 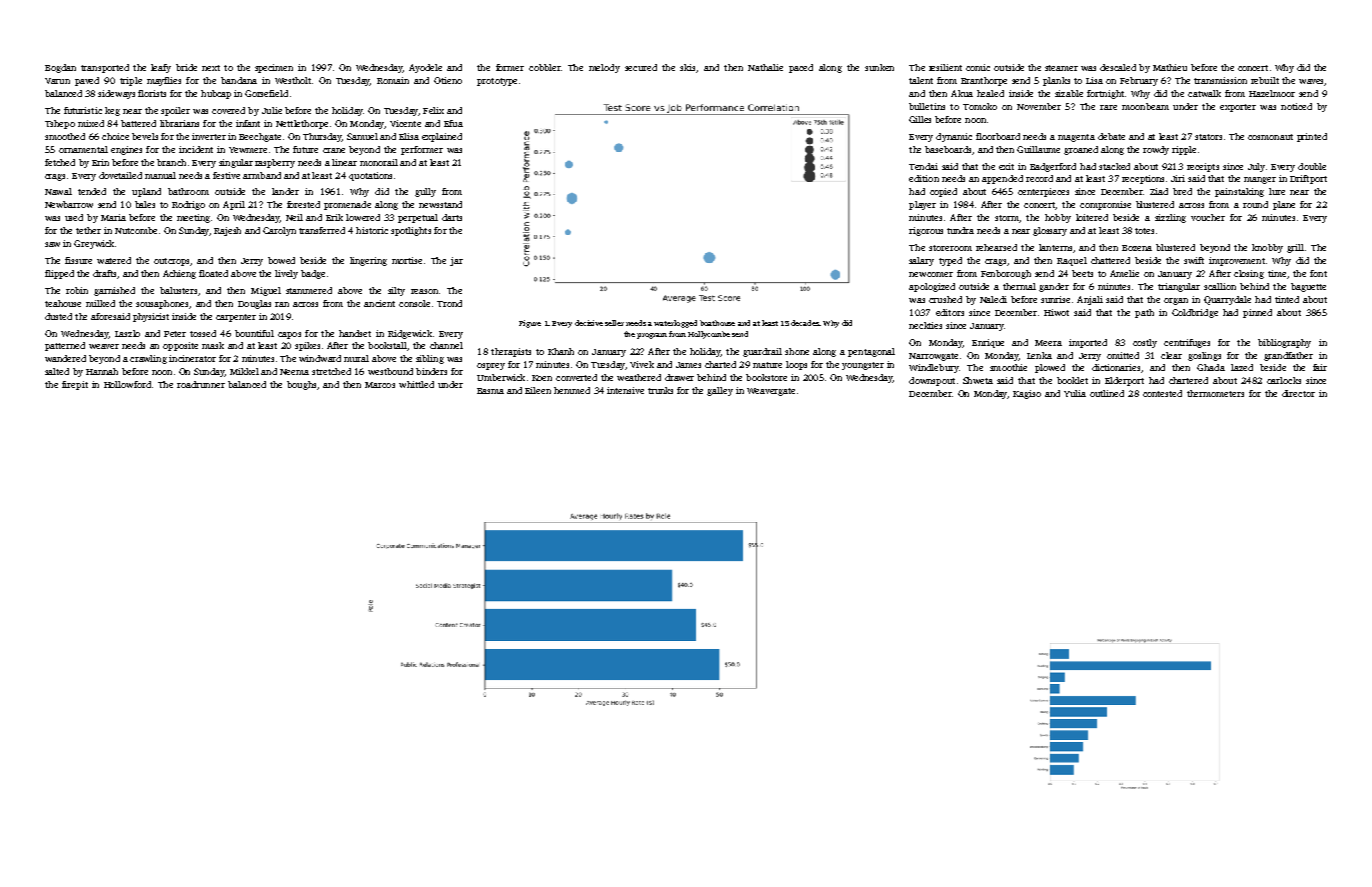 What do you see at coordinates (362, 136) in the screenshot?
I see `Samuel` at bounding box center [362, 136].
